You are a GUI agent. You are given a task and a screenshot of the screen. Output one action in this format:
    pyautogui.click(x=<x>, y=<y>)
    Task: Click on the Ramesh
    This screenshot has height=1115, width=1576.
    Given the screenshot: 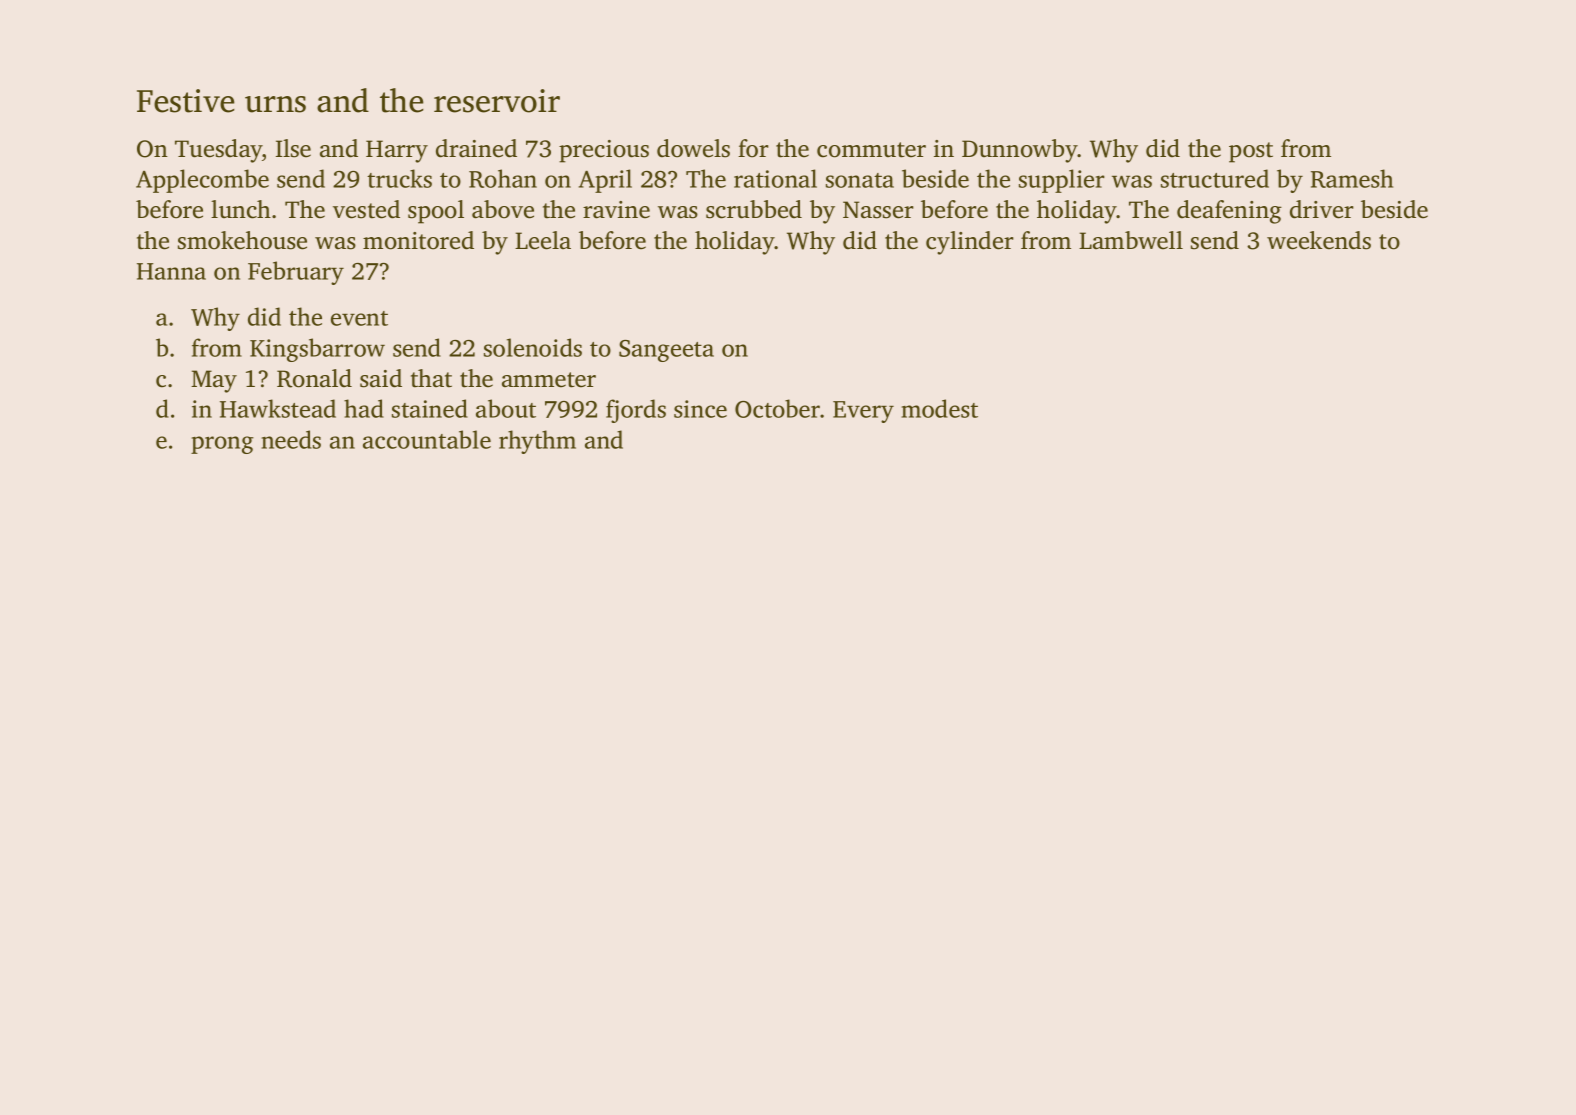 What is the action you would take?
    pyautogui.click(x=1352, y=178)
